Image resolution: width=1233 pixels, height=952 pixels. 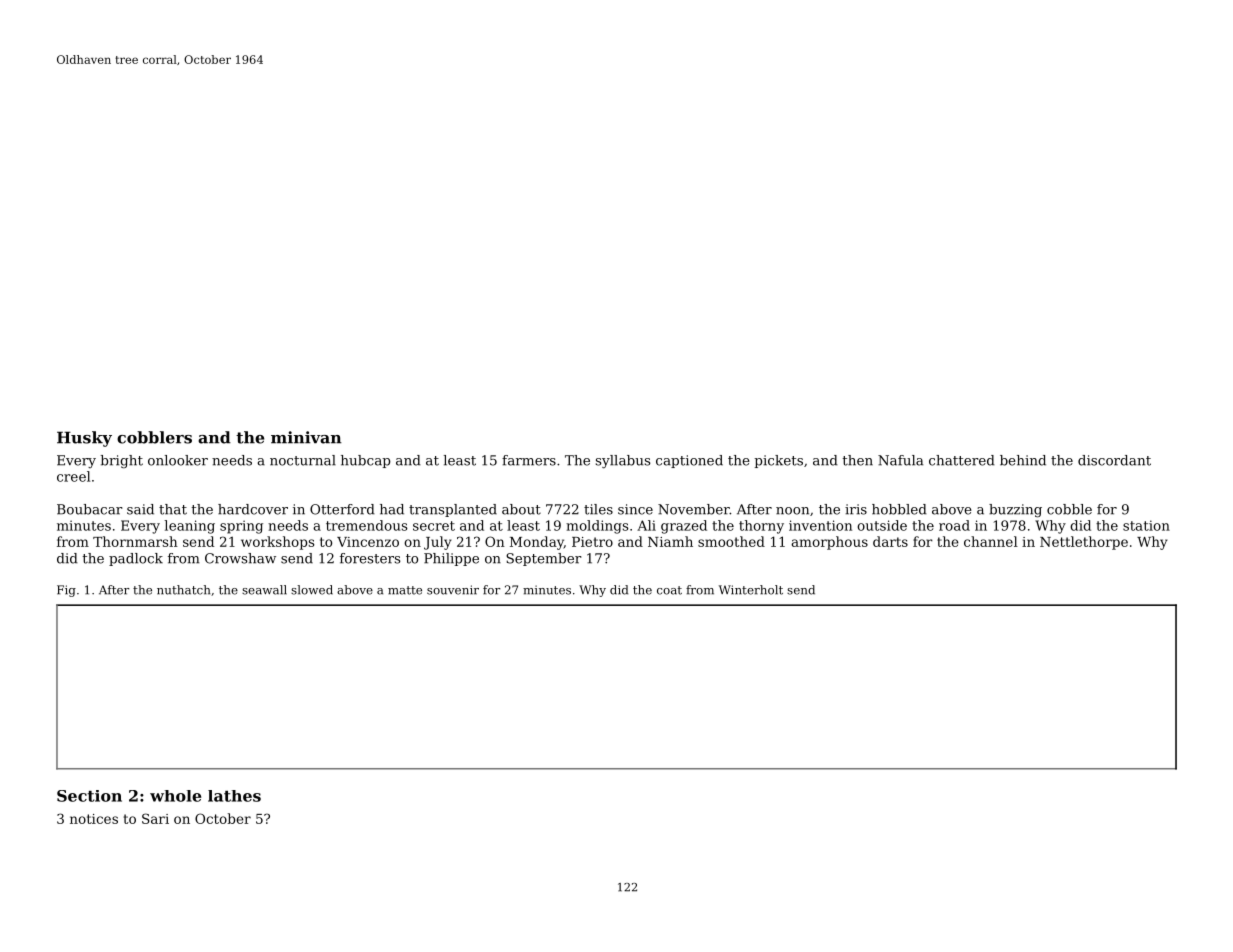 I want to click on Sari, so click(x=155, y=818).
